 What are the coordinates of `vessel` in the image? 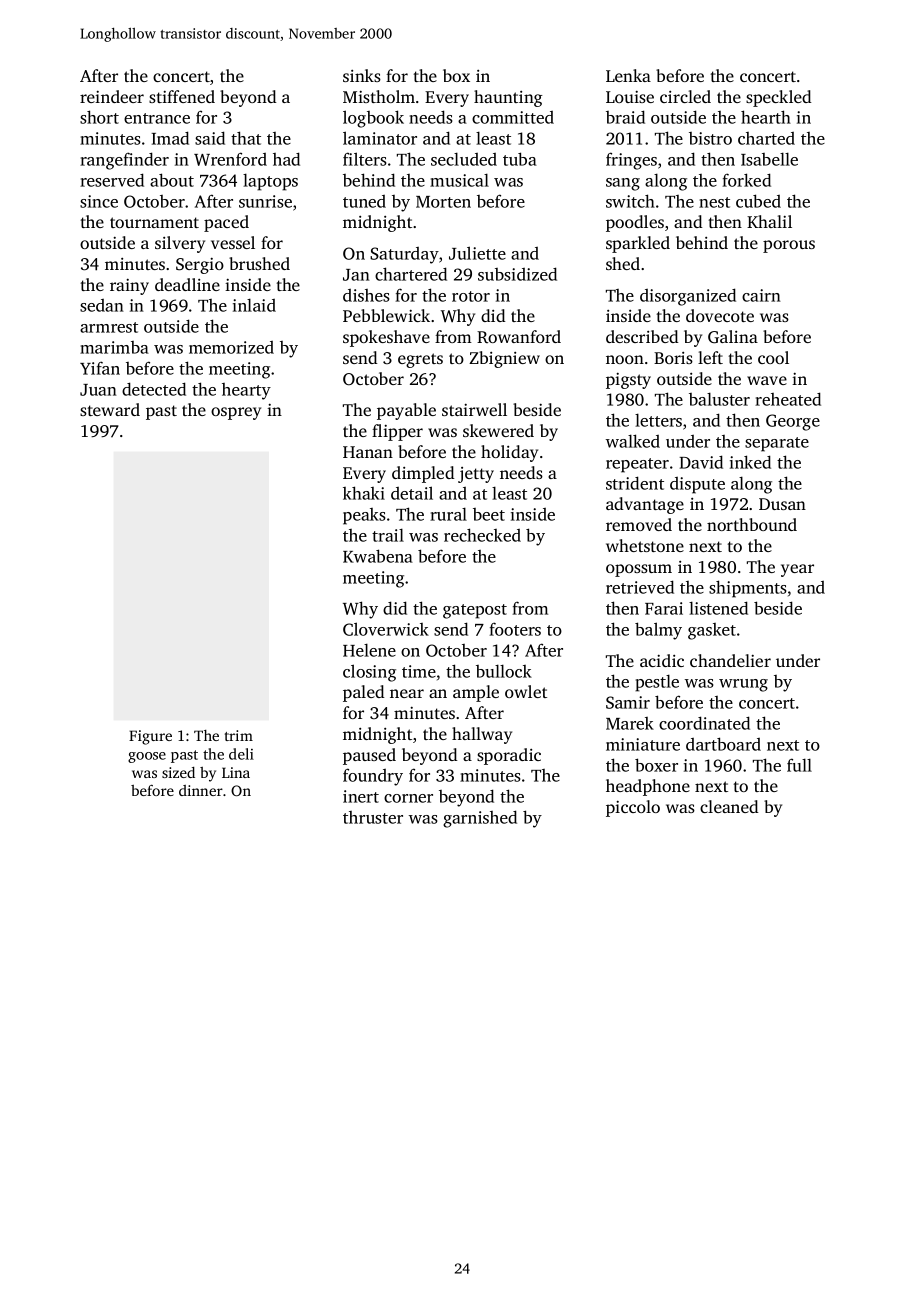 It's located at (233, 242).
